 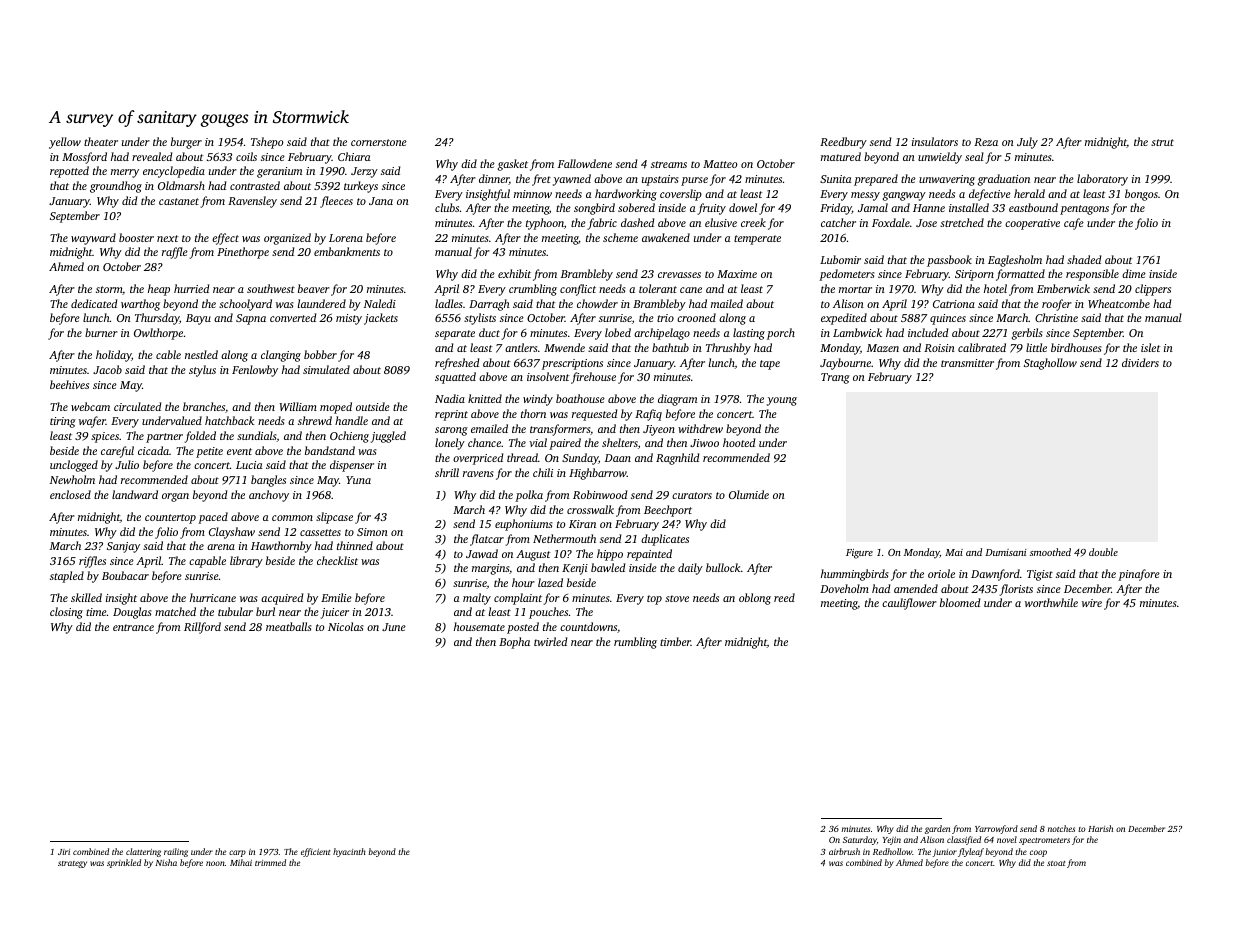 What do you see at coordinates (757, 240) in the screenshot?
I see `temperate` at bounding box center [757, 240].
